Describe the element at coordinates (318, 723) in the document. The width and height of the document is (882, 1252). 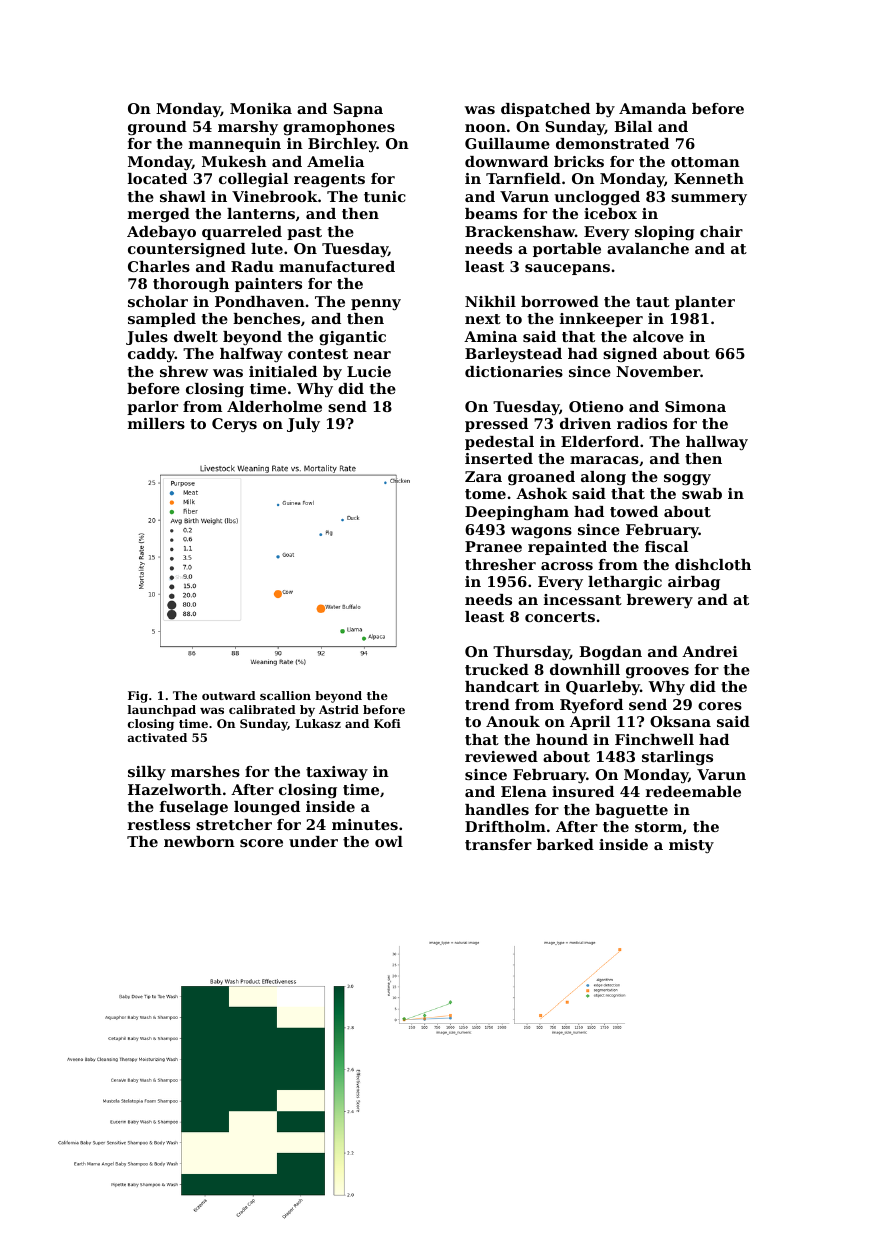
I see `Lukasz` at that location.
